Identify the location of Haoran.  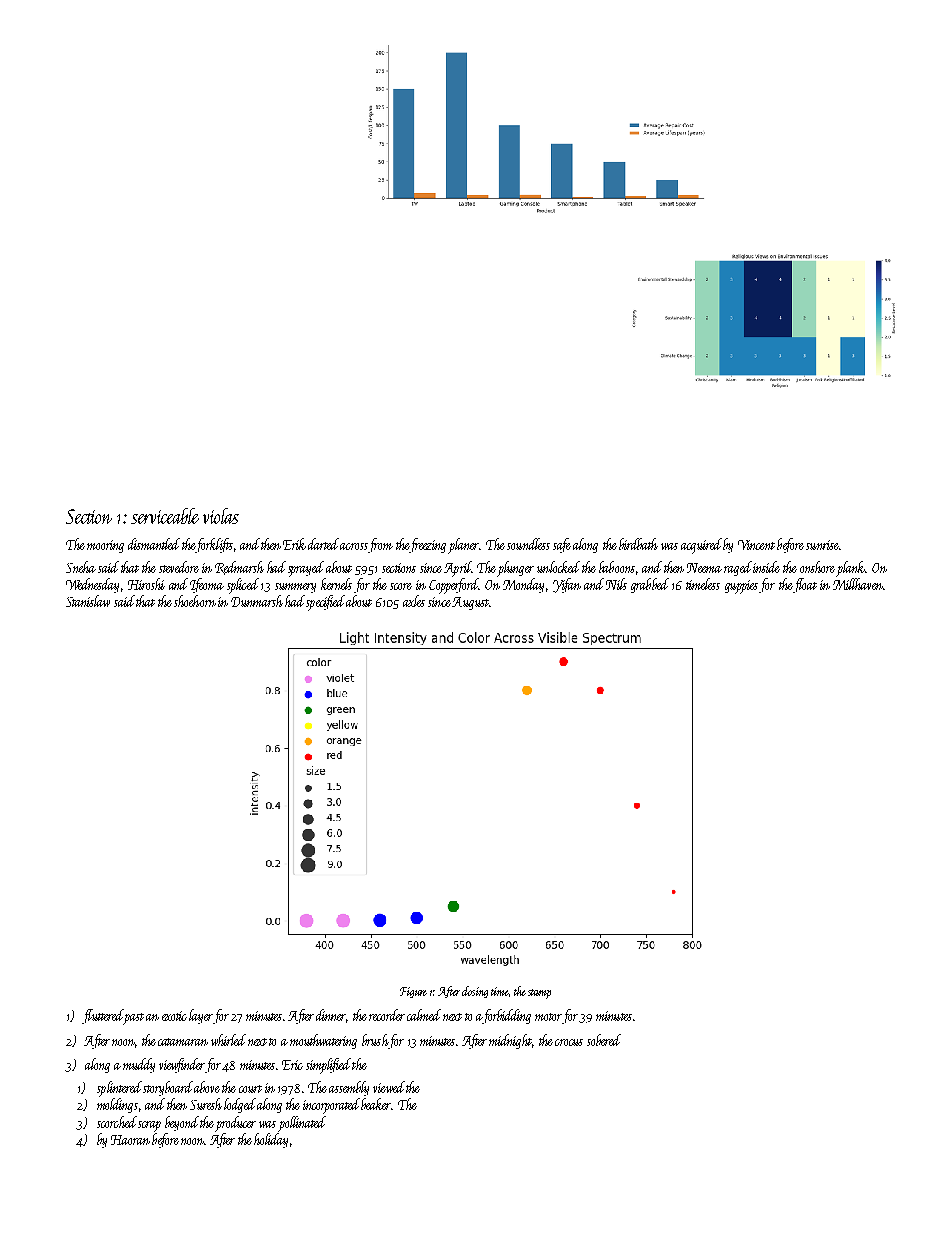
(130, 1140).
